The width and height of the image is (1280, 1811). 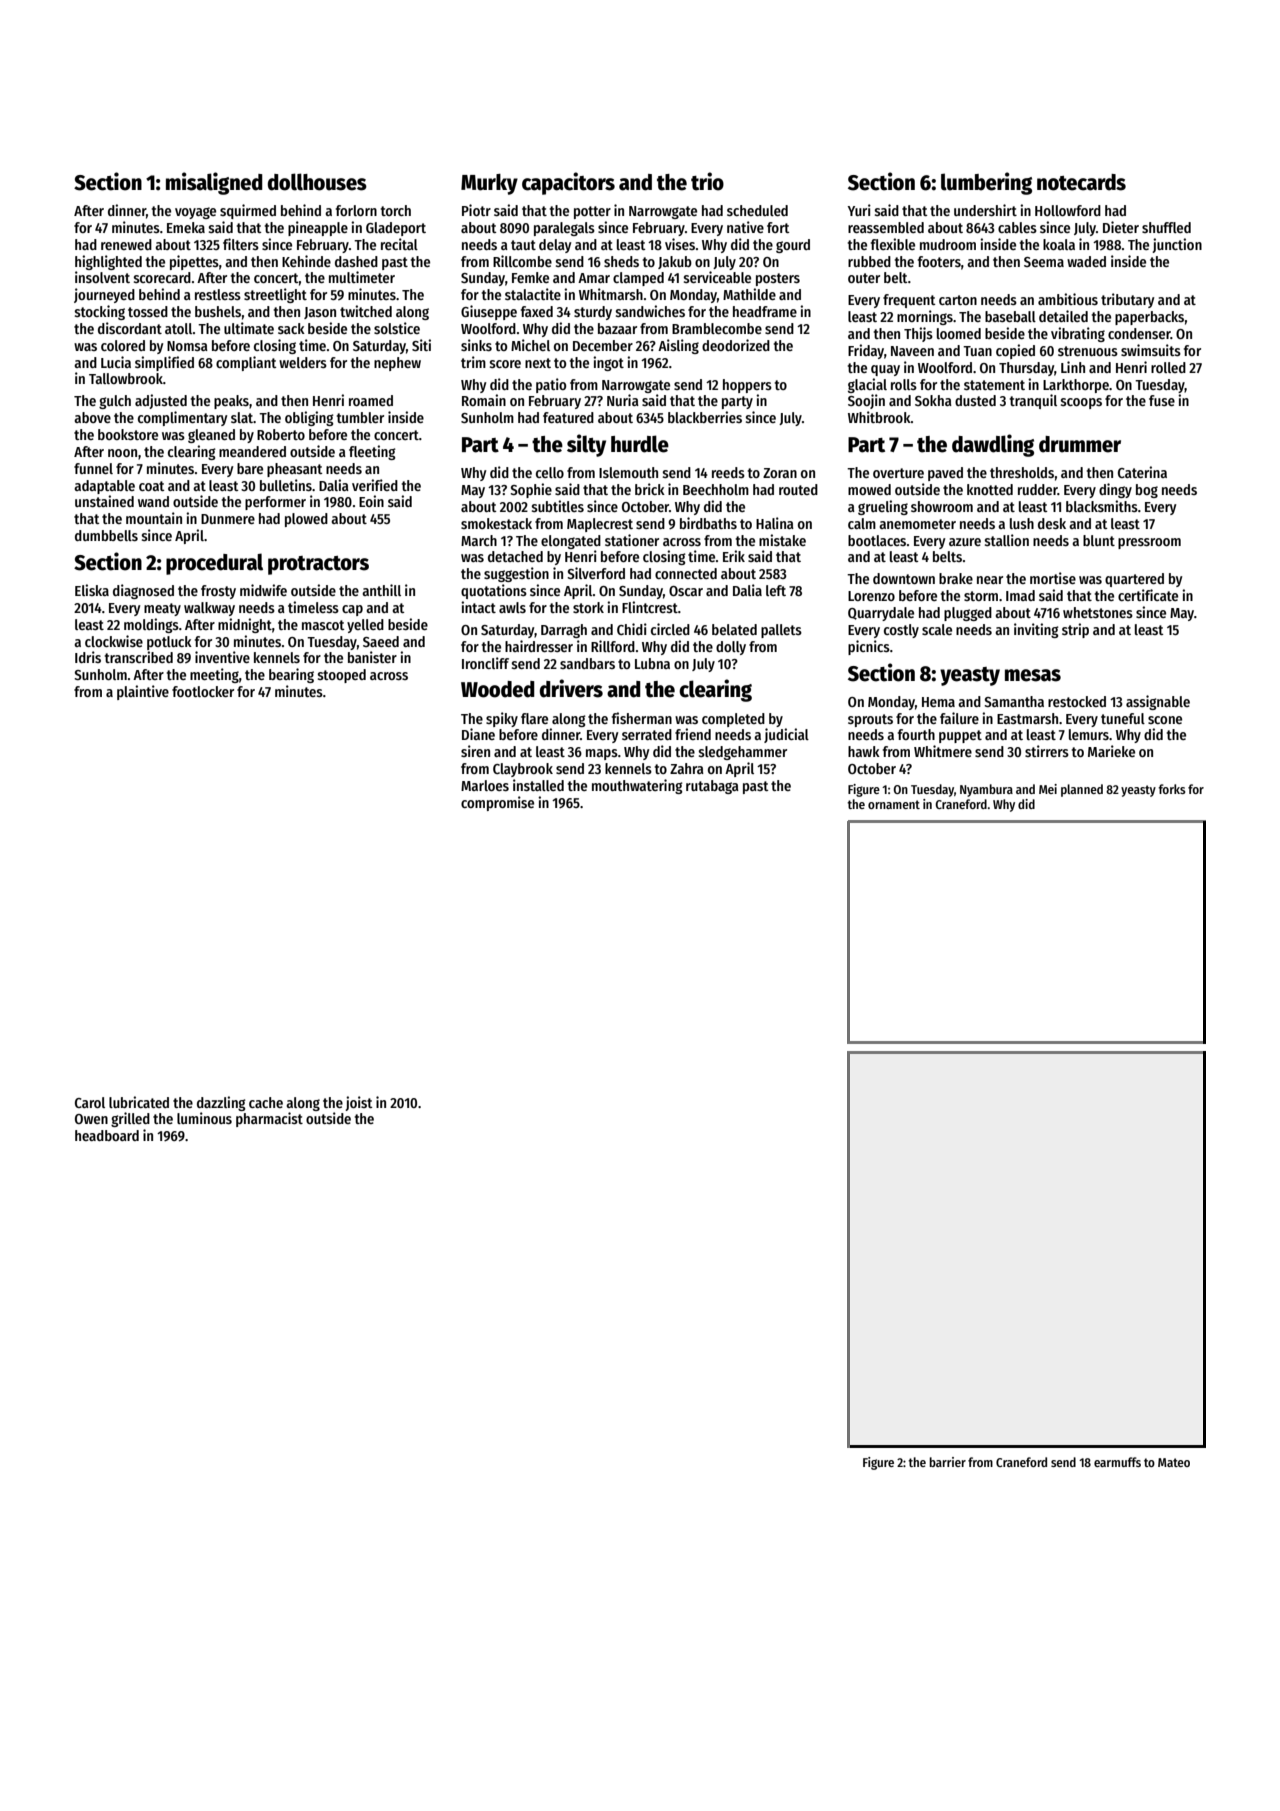 What do you see at coordinates (106, 535) in the image?
I see `dumbbells` at bounding box center [106, 535].
